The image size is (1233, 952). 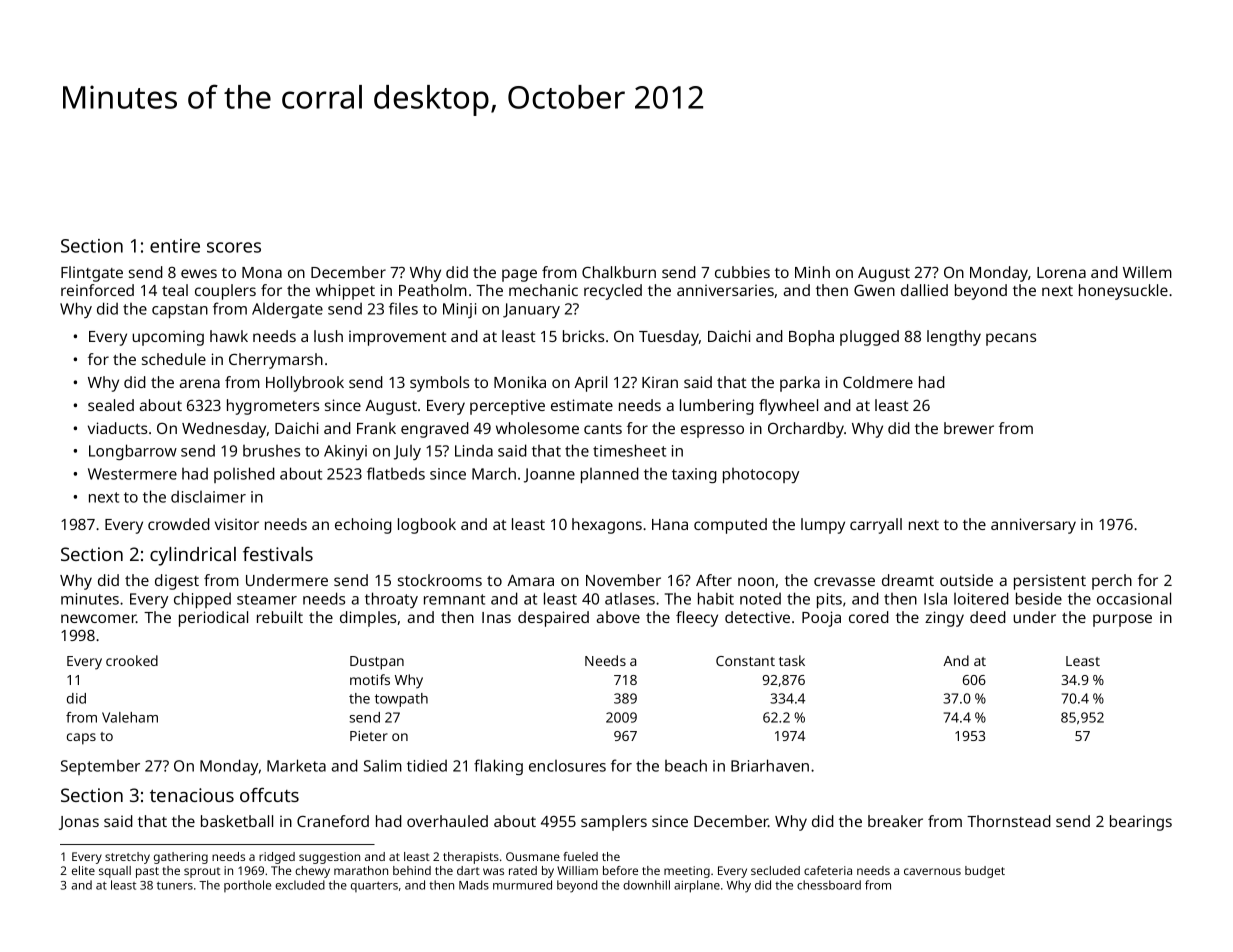 I want to click on Lorena, so click(x=1061, y=272).
